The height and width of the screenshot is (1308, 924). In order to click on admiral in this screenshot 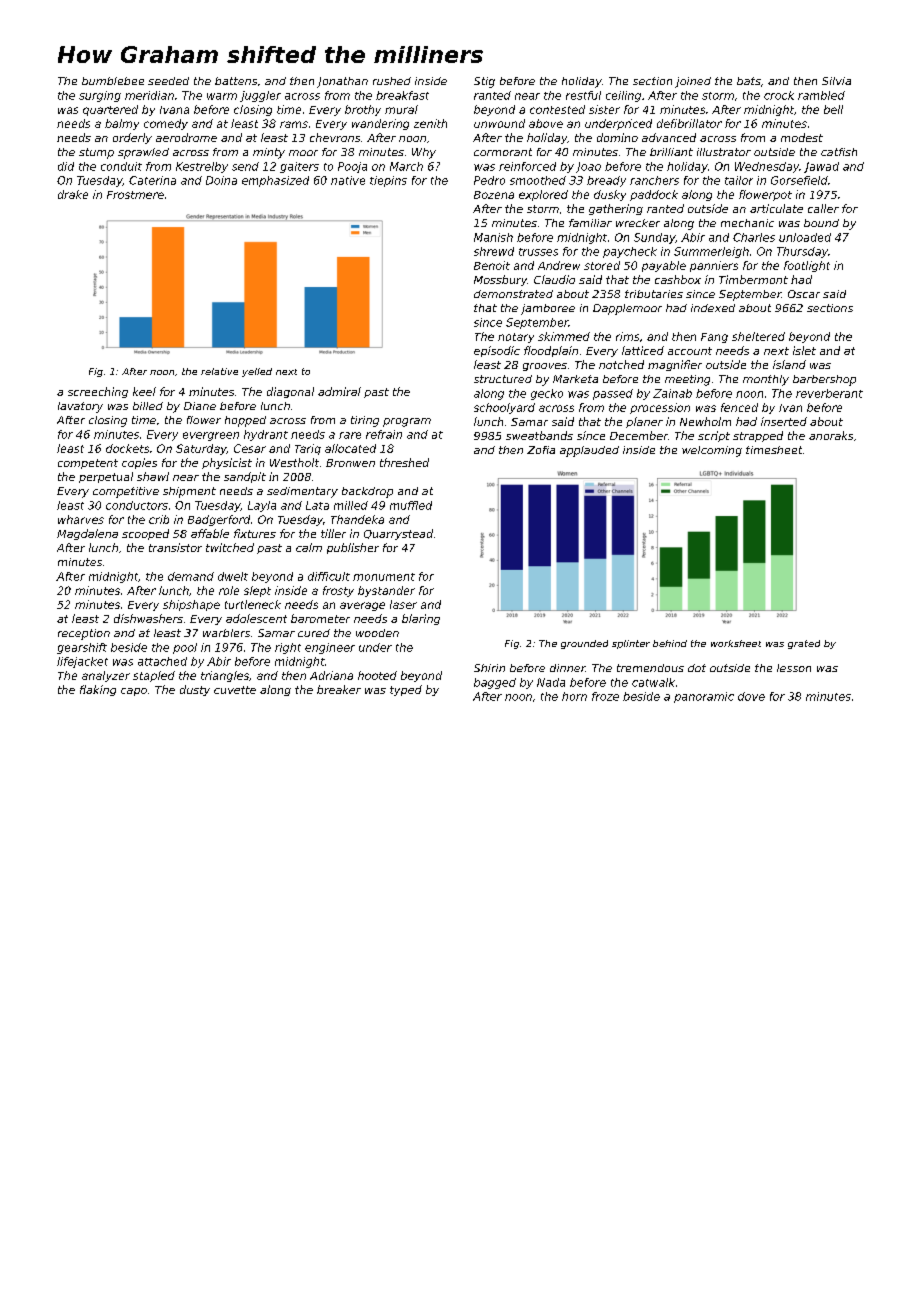, I will do `click(339, 391)`.
